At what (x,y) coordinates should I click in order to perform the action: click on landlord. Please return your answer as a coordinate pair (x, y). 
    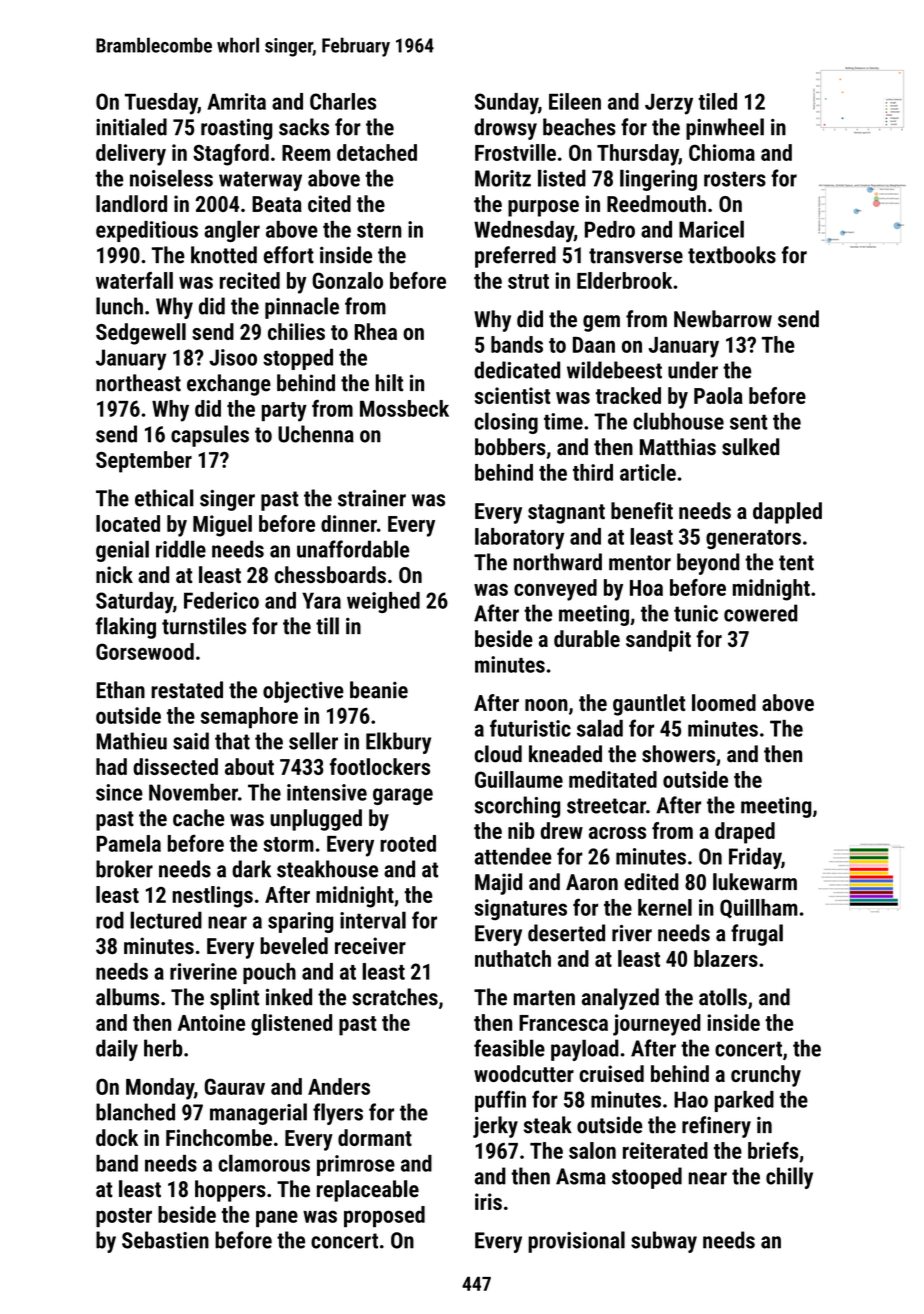
    Looking at the image, I should click on (131, 203).
